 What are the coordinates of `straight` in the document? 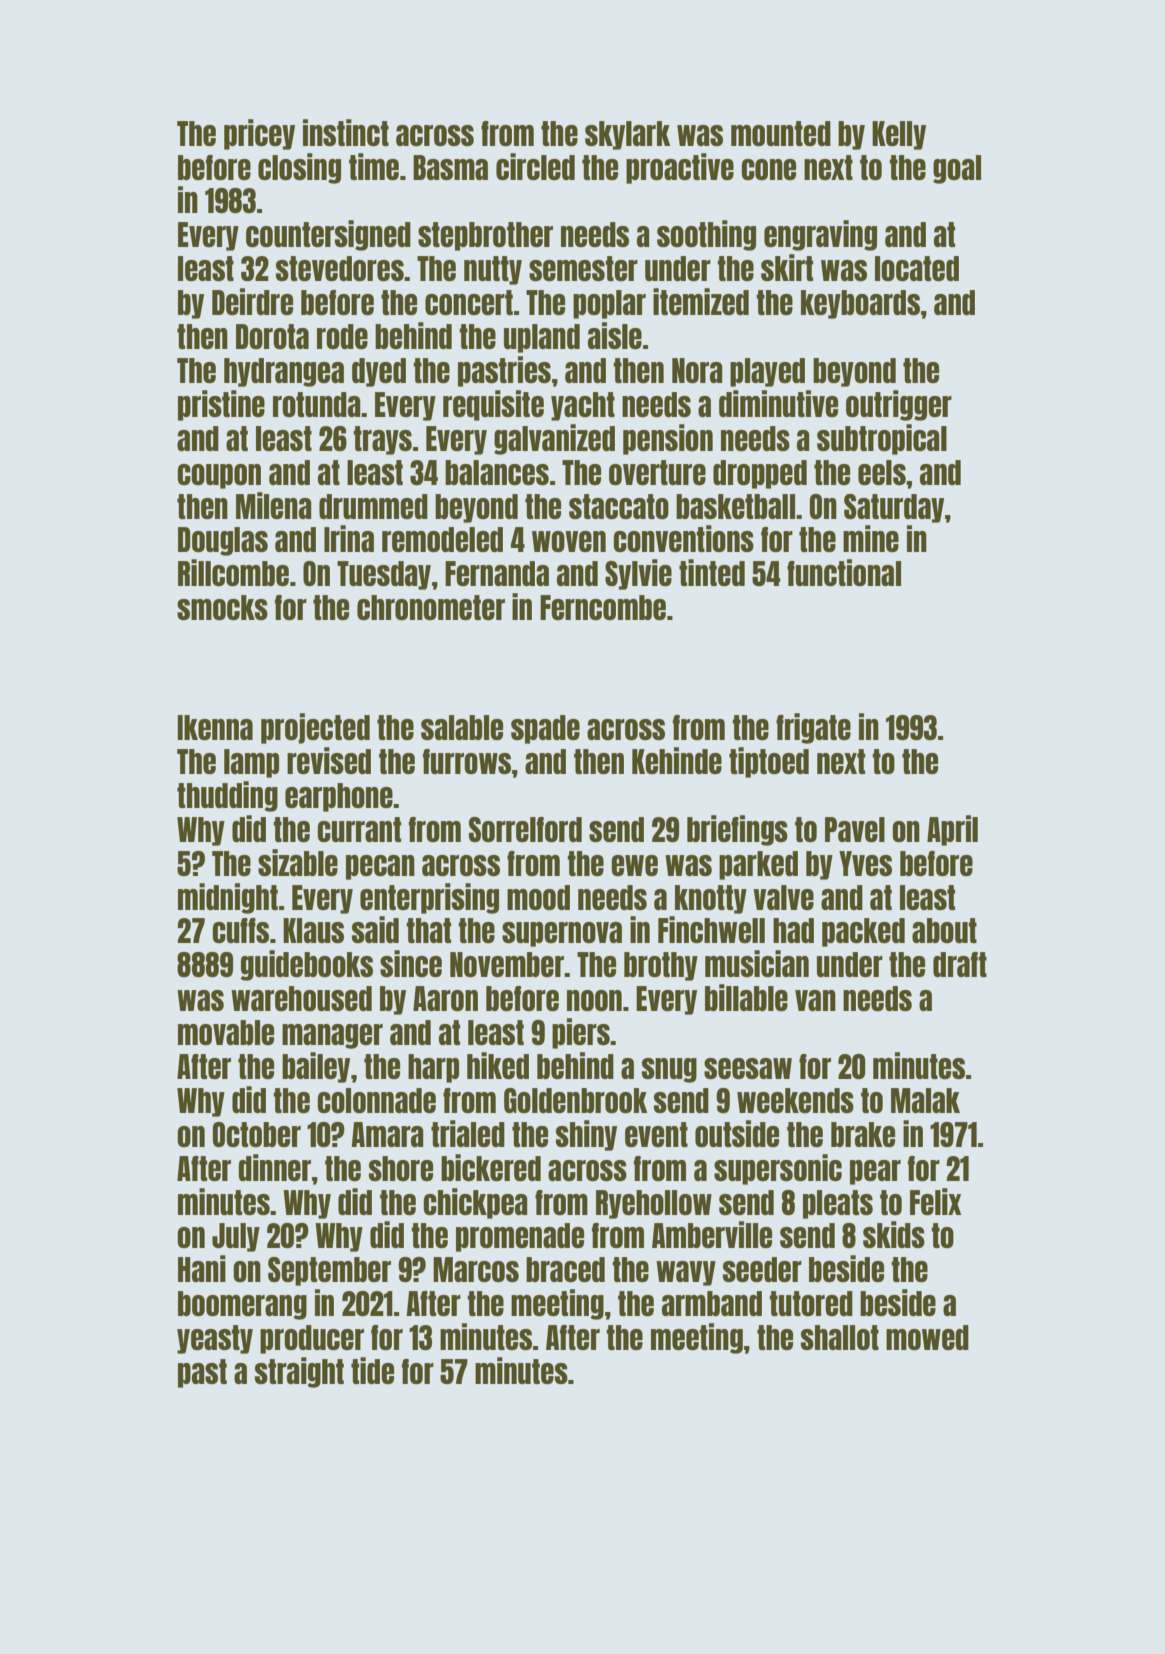 It's located at (299, 1372).
